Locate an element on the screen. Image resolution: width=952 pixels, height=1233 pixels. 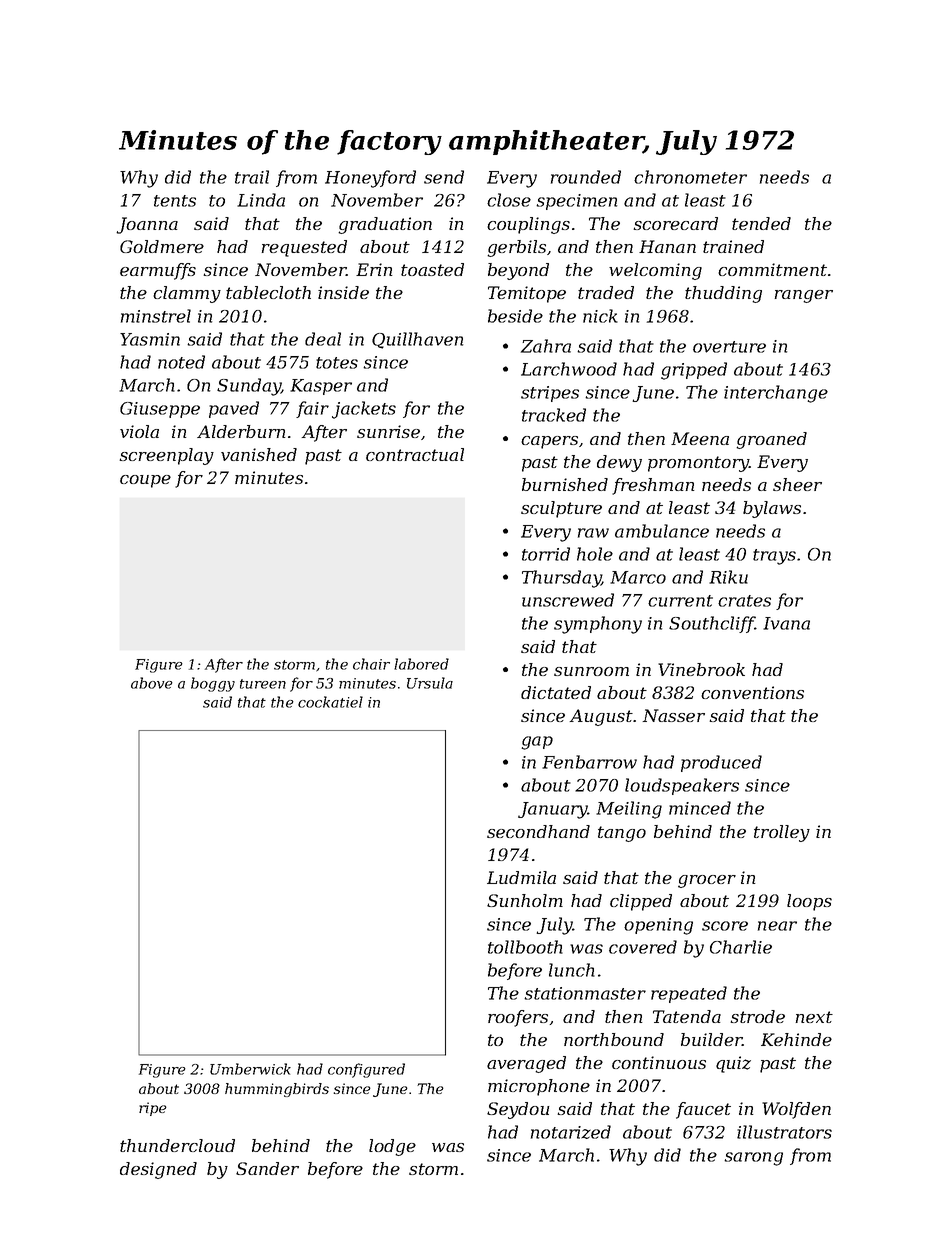
tents is located at coordinates (175, 201).
